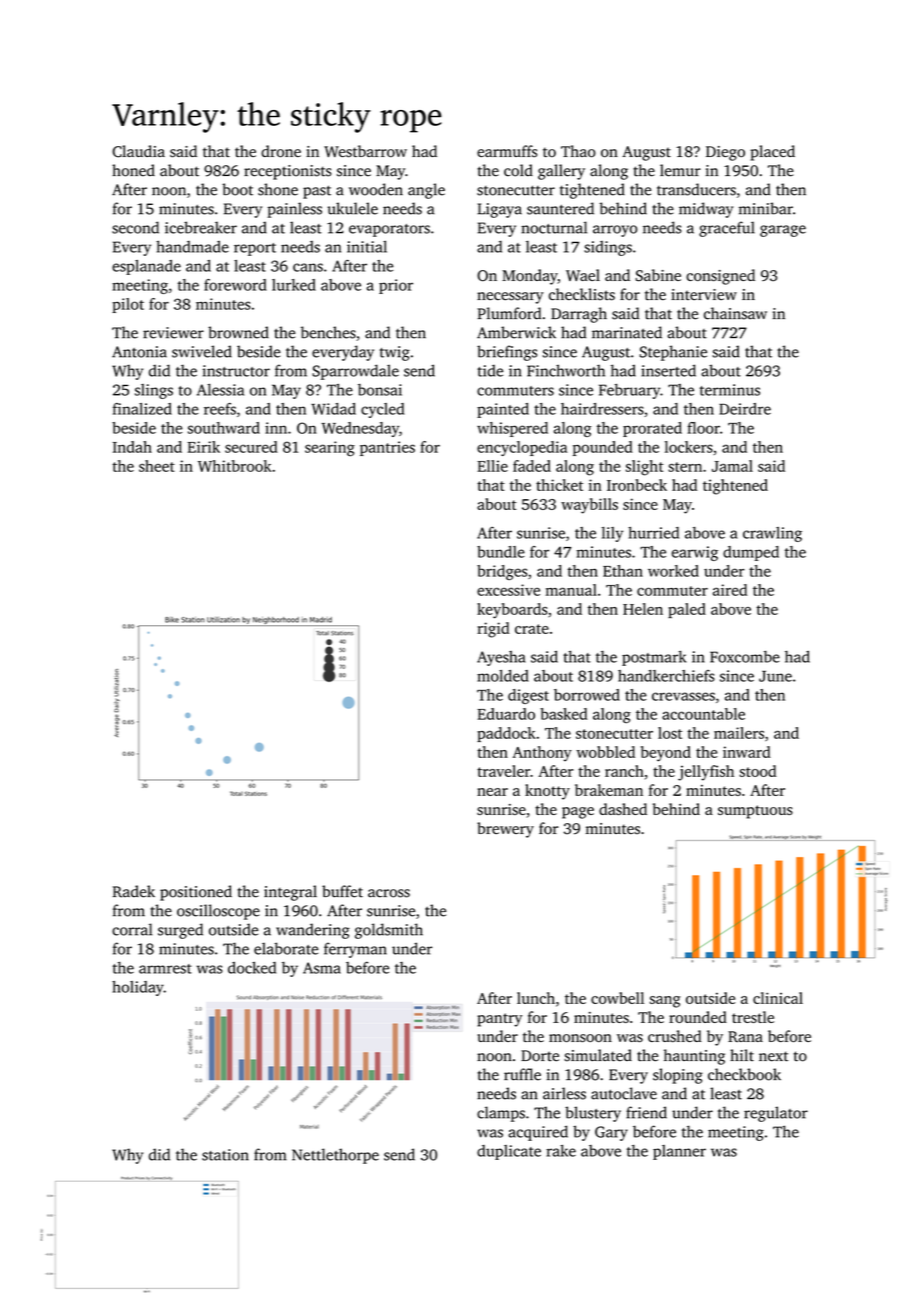 This image has height=1314, width=924. Describe the element at coordinates (180, 931) in the image. I see `surged` at that location.
